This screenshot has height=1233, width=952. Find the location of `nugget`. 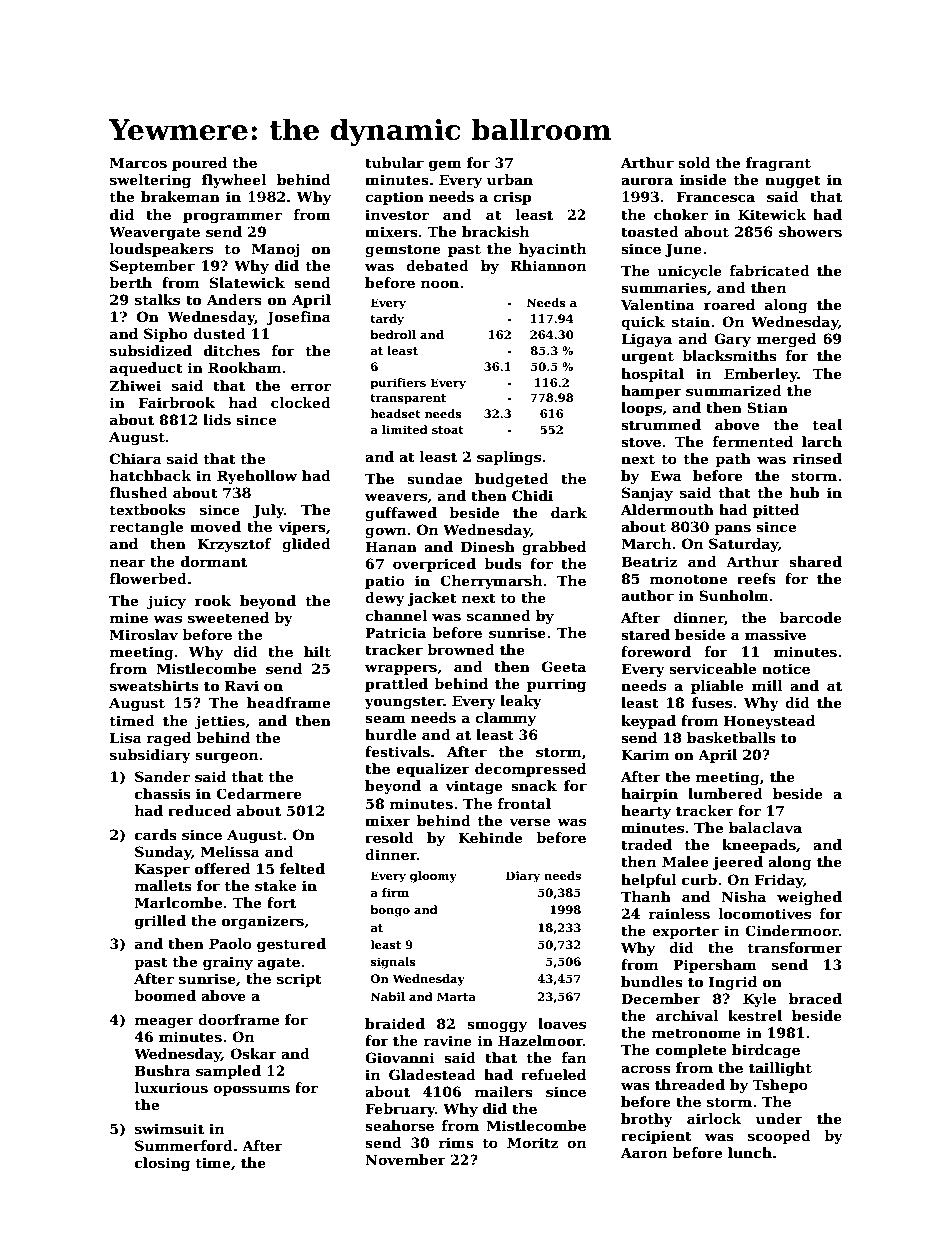

nugget is located at coordinates (793, 181).
